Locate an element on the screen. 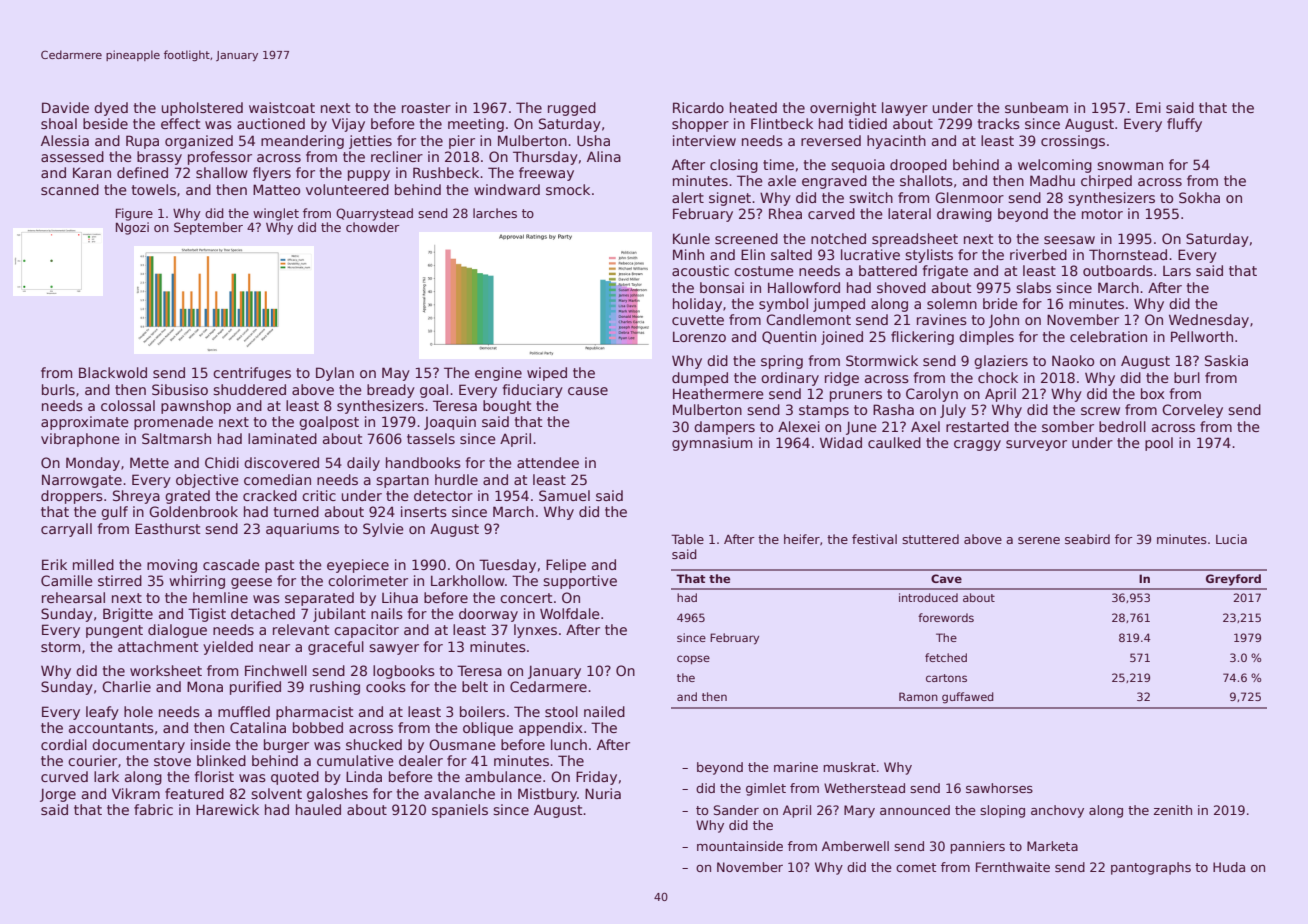 The width and height of the screenshot is (1308, 924). heifer is located at coordinates (802, 539).
